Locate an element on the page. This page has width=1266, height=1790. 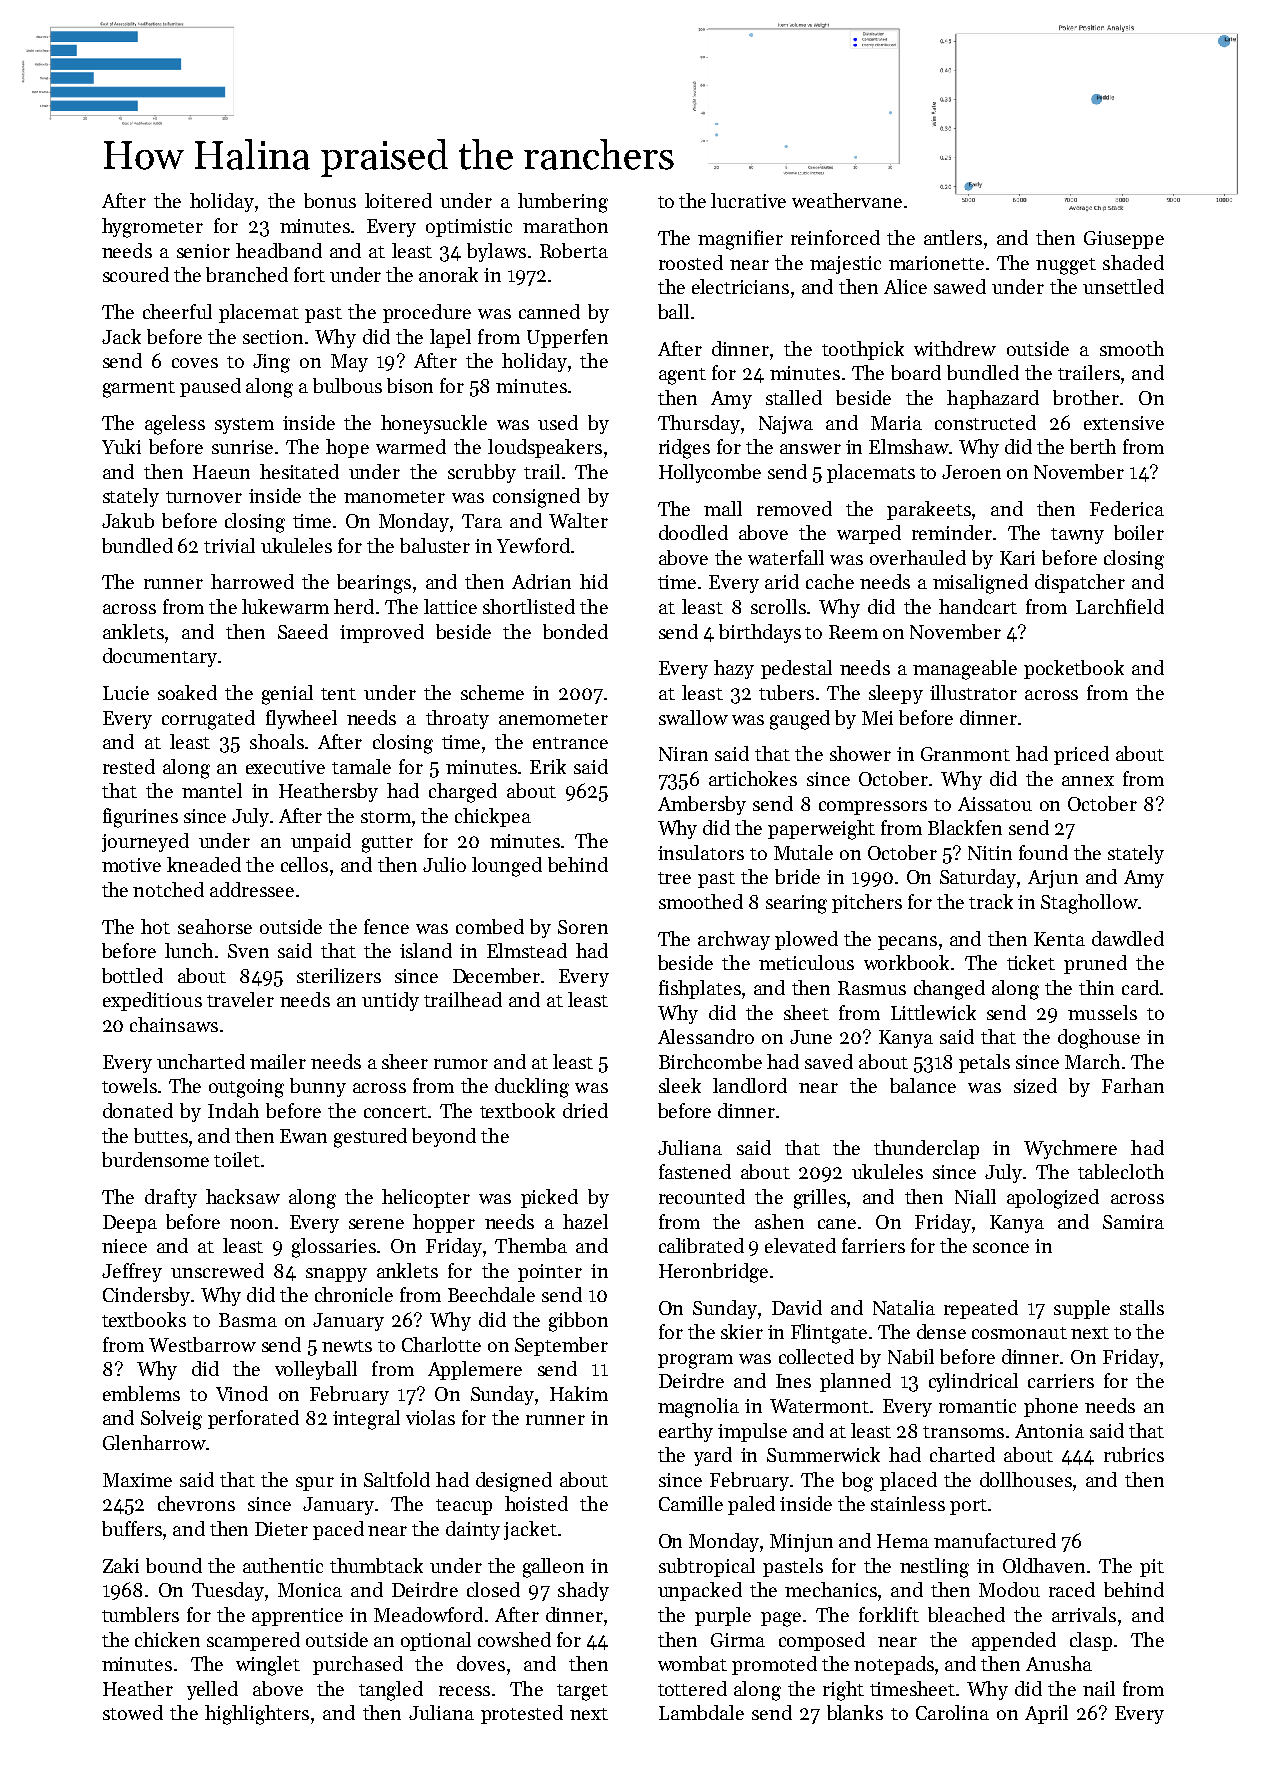
towels is located at coordinates (129, 1085).
